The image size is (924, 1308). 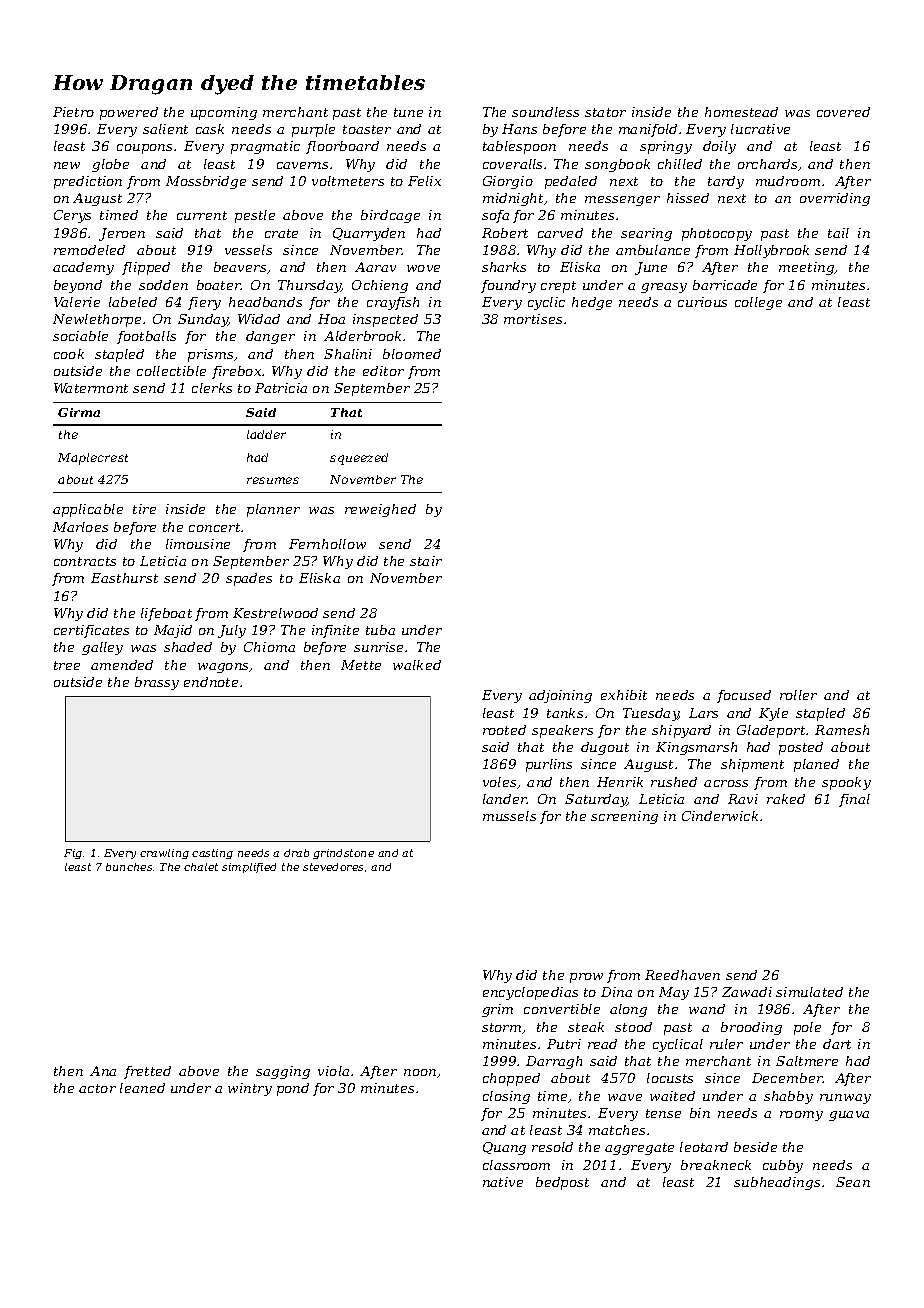 I want to click on roller, so click(x=798, y=695).
